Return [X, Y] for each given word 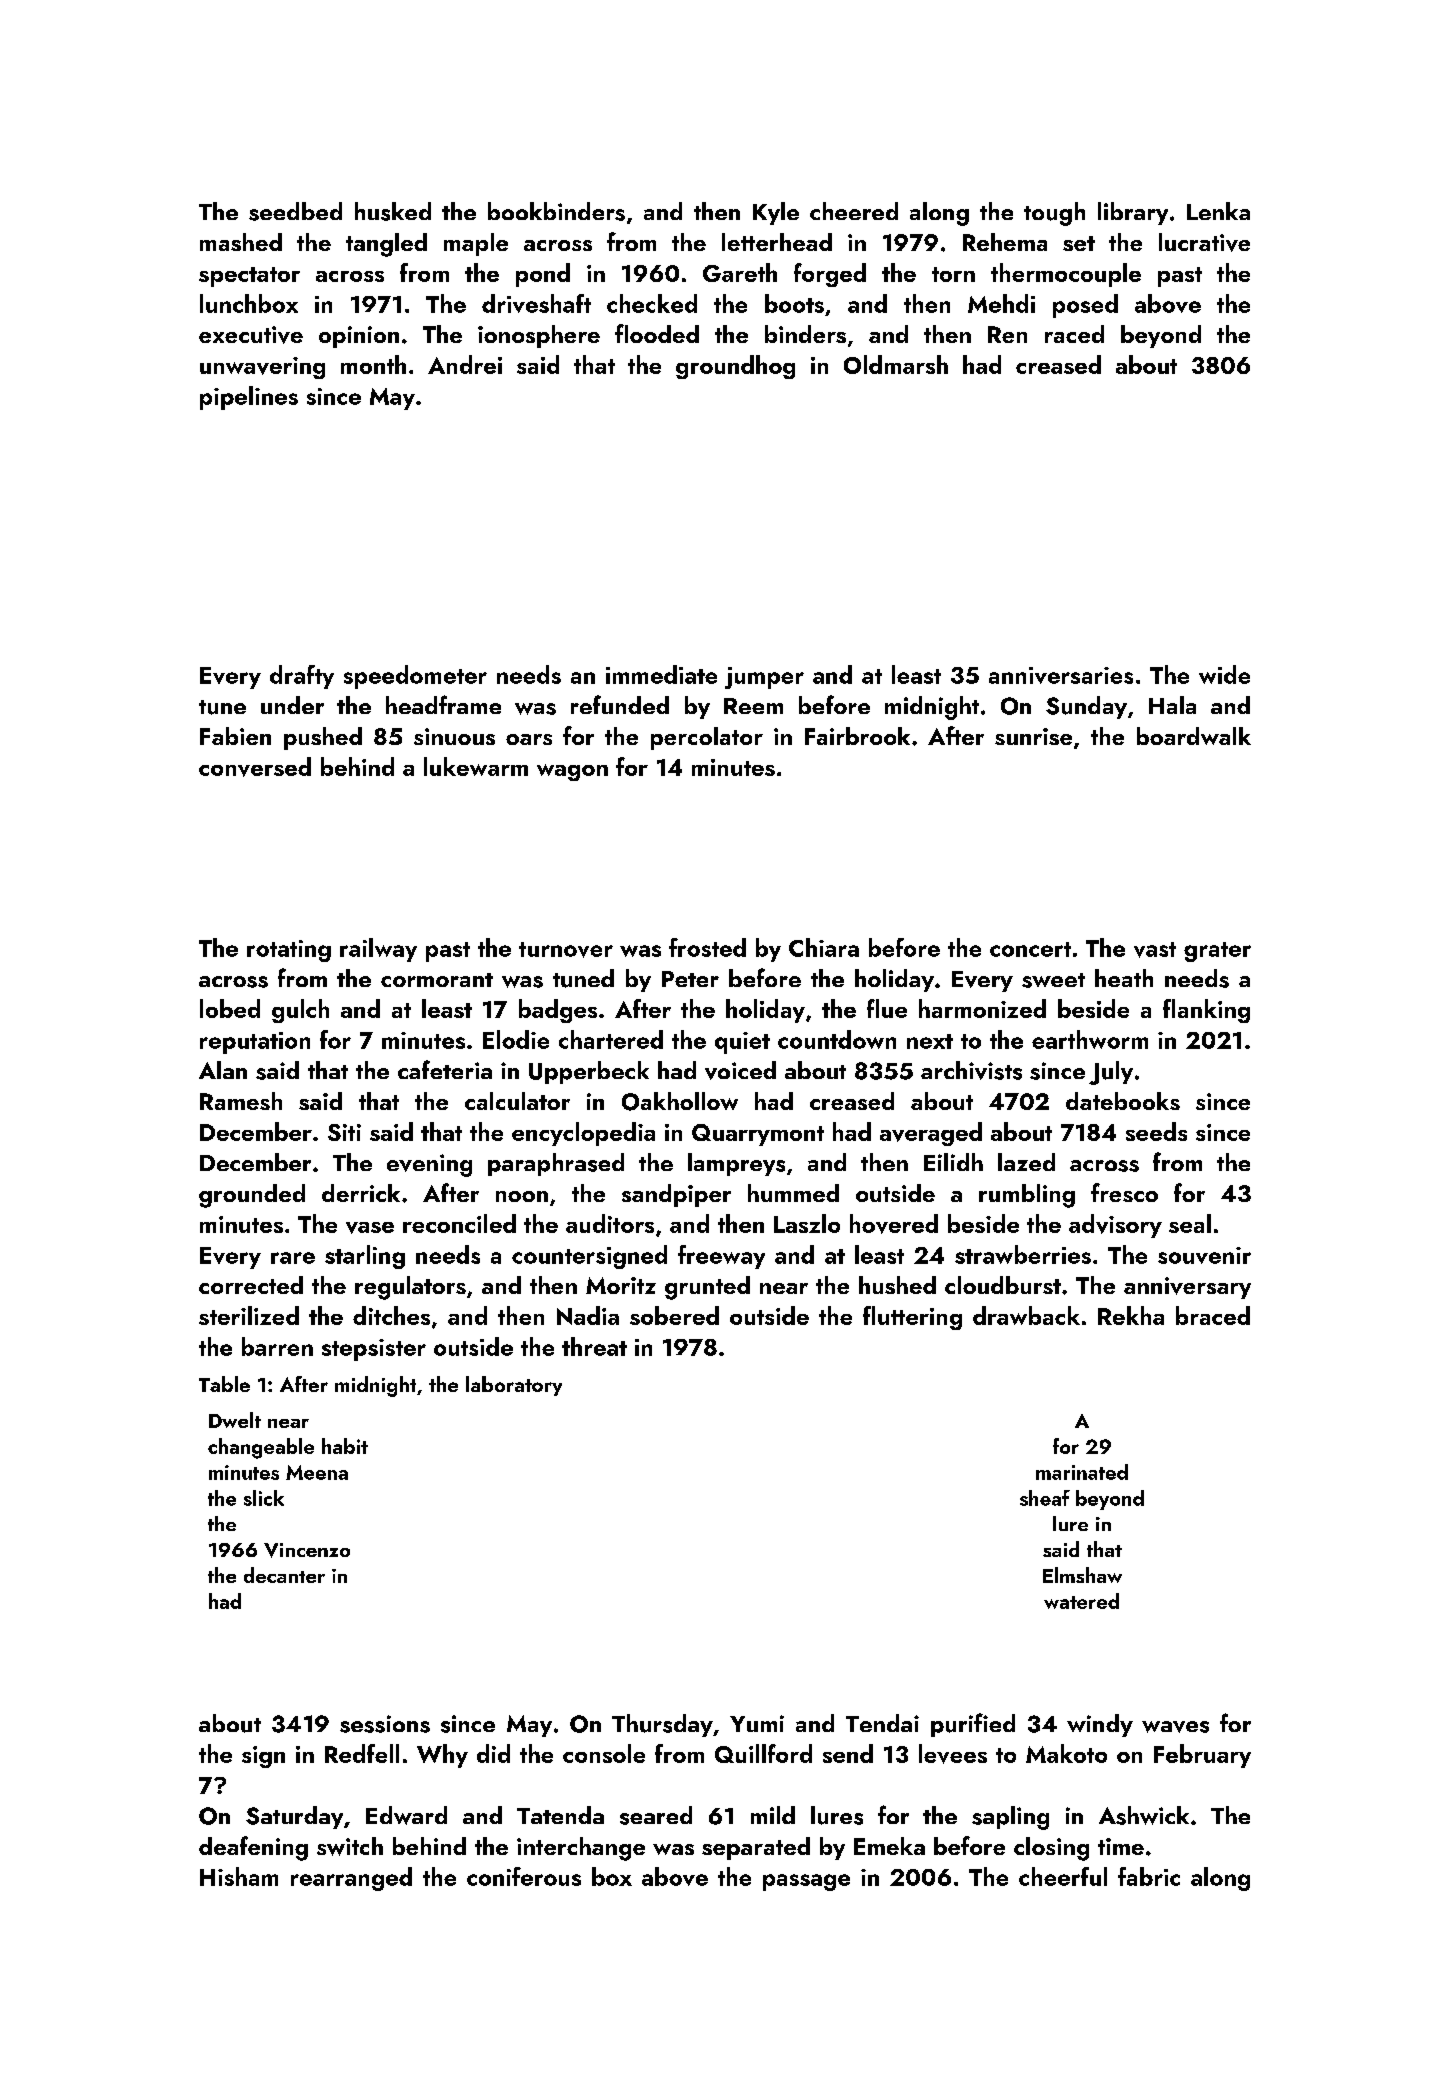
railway [378, 950]
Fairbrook [857, 736]
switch [350, 1846]
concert [1030, 949]
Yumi [757, 1723]
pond [543, 275]
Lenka [1218, 211]
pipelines [249, 398]
